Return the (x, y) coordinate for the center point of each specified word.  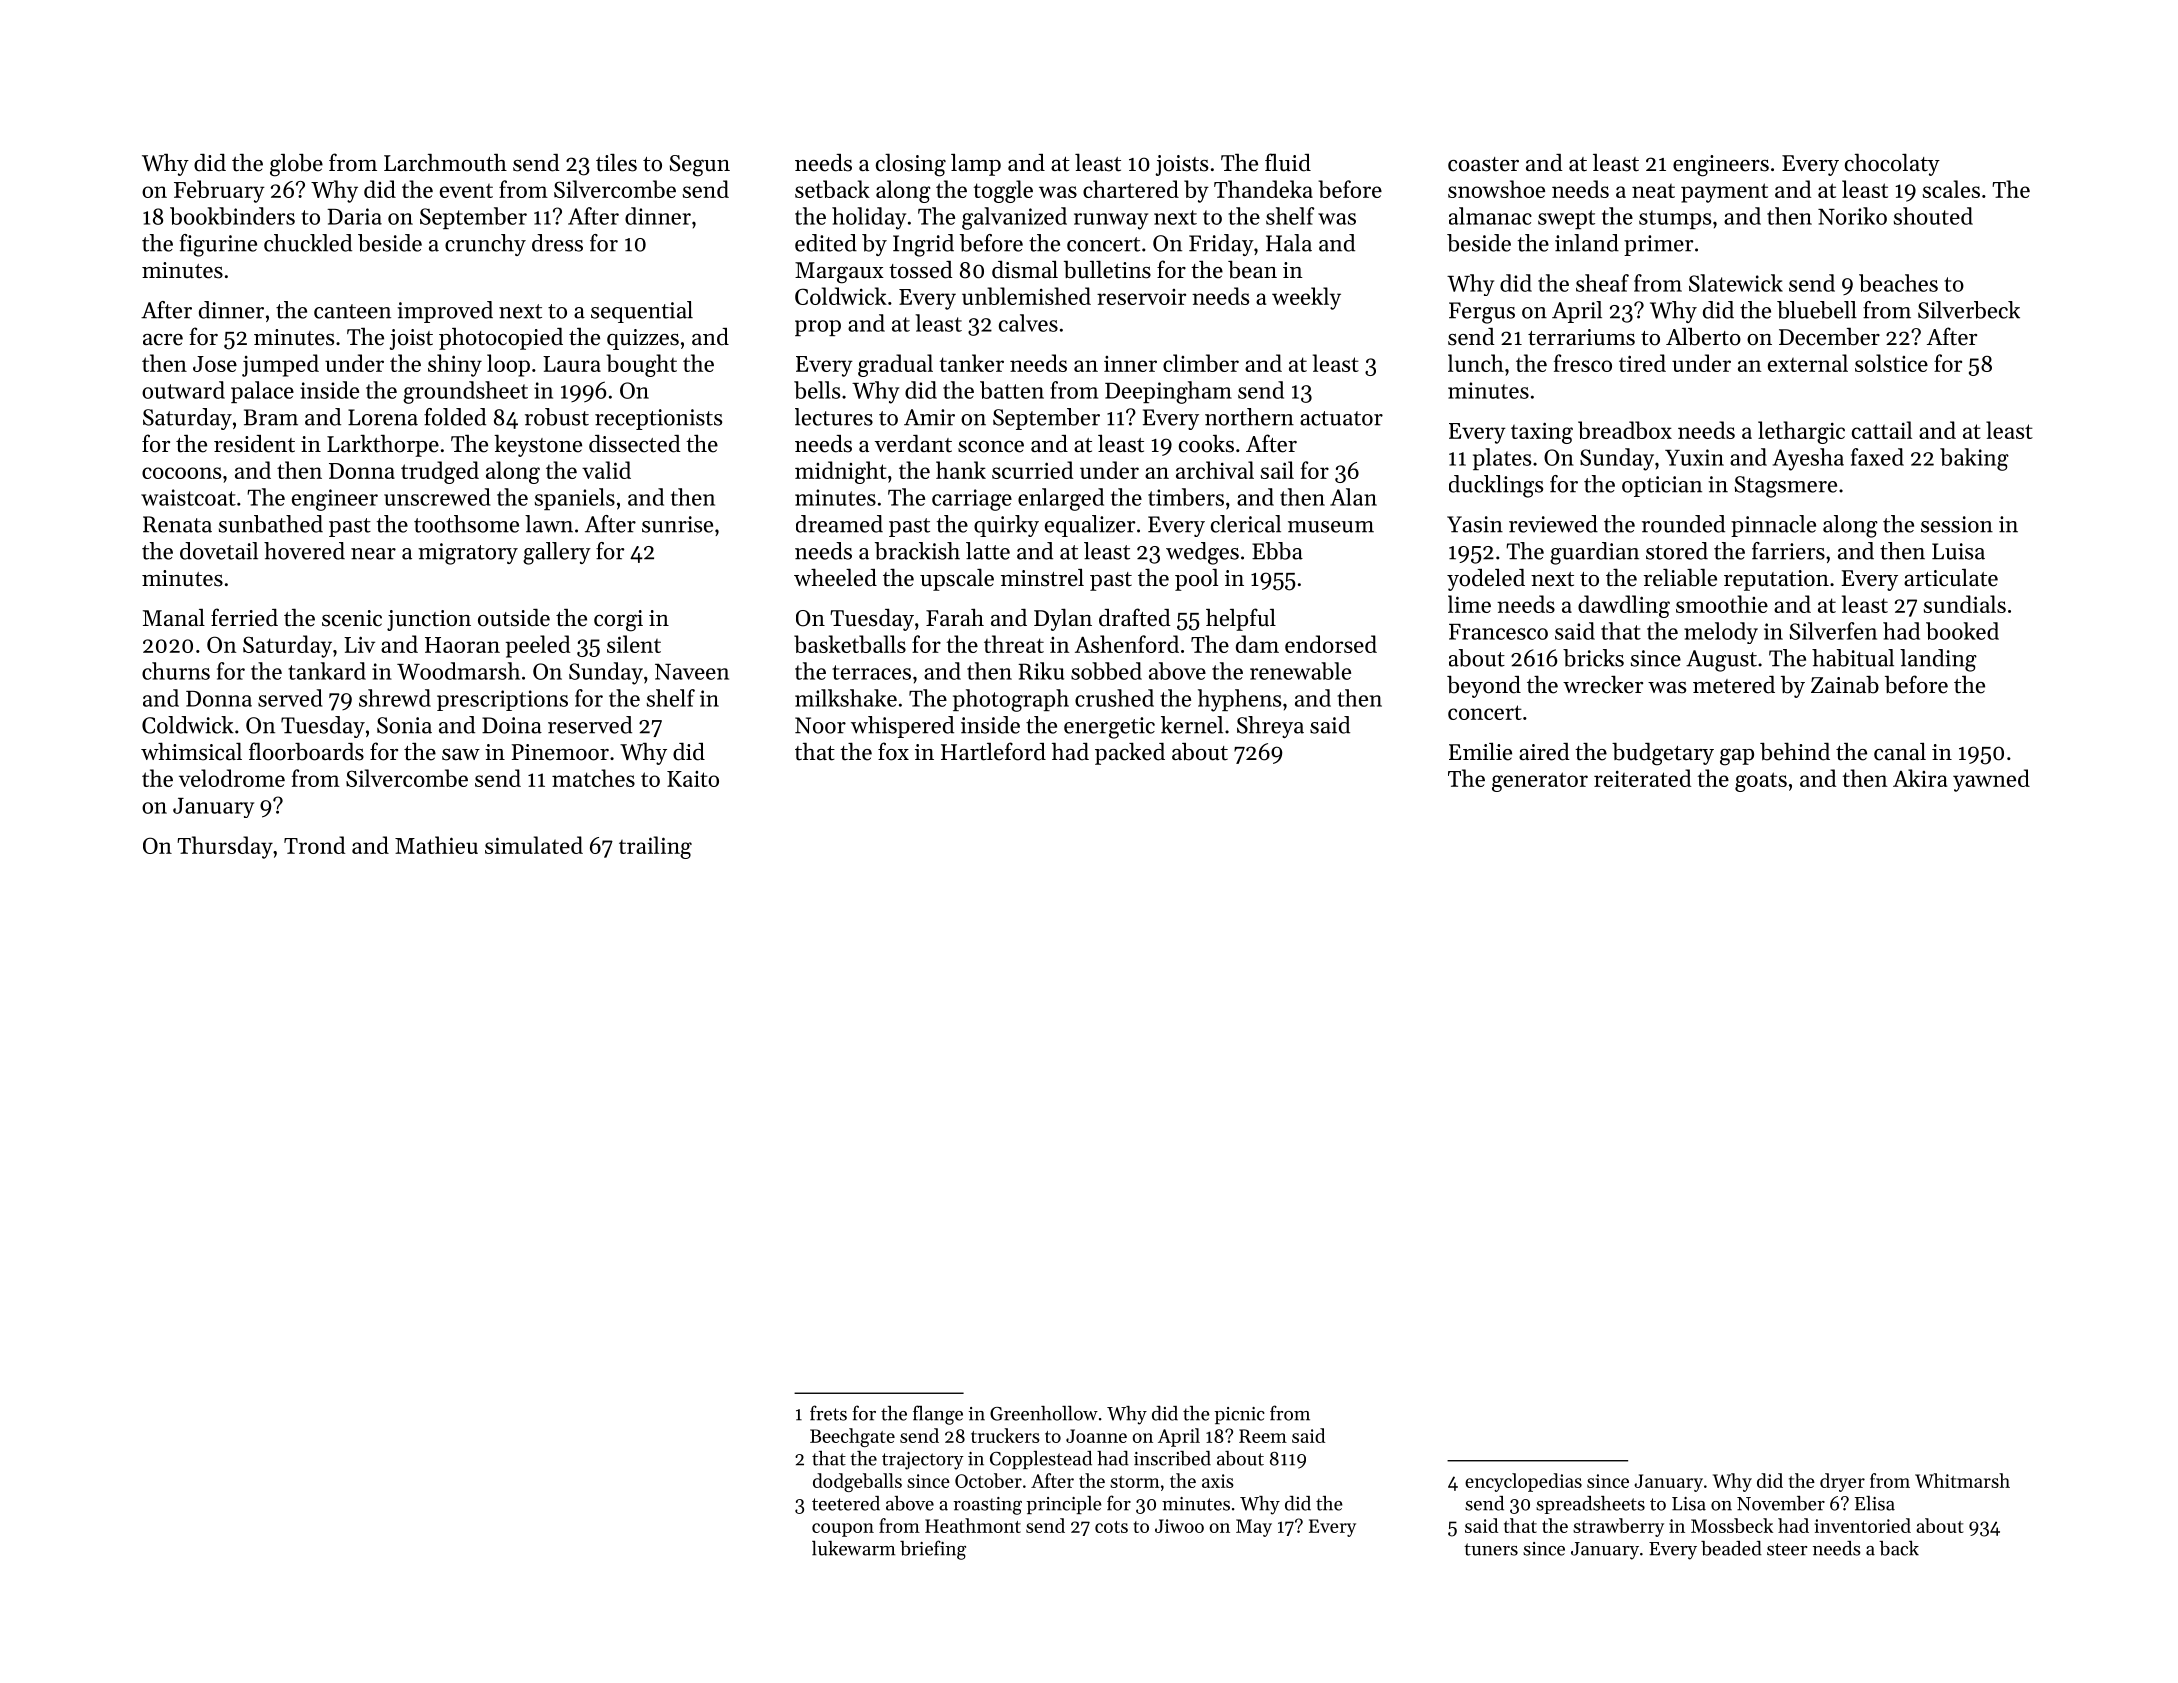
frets (828, 1413)
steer (1787, 1549)
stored (1677, 551)
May (1254, 1528)
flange (938, 1415)
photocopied (501, 339)
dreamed (839, 524)
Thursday (225, 847)
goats (1761, 782)
